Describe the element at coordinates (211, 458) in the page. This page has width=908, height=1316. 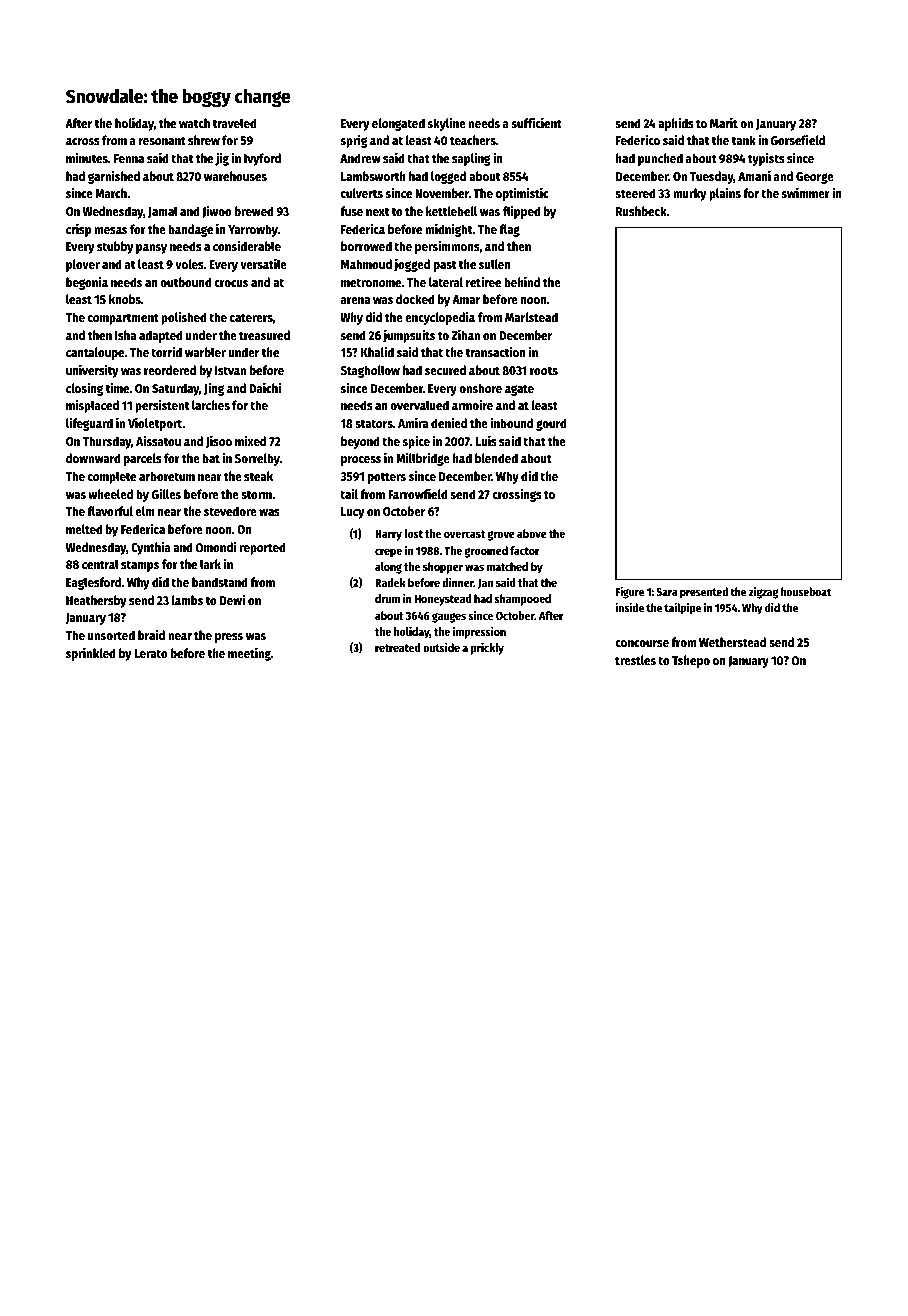
I see `bat` at that location.
